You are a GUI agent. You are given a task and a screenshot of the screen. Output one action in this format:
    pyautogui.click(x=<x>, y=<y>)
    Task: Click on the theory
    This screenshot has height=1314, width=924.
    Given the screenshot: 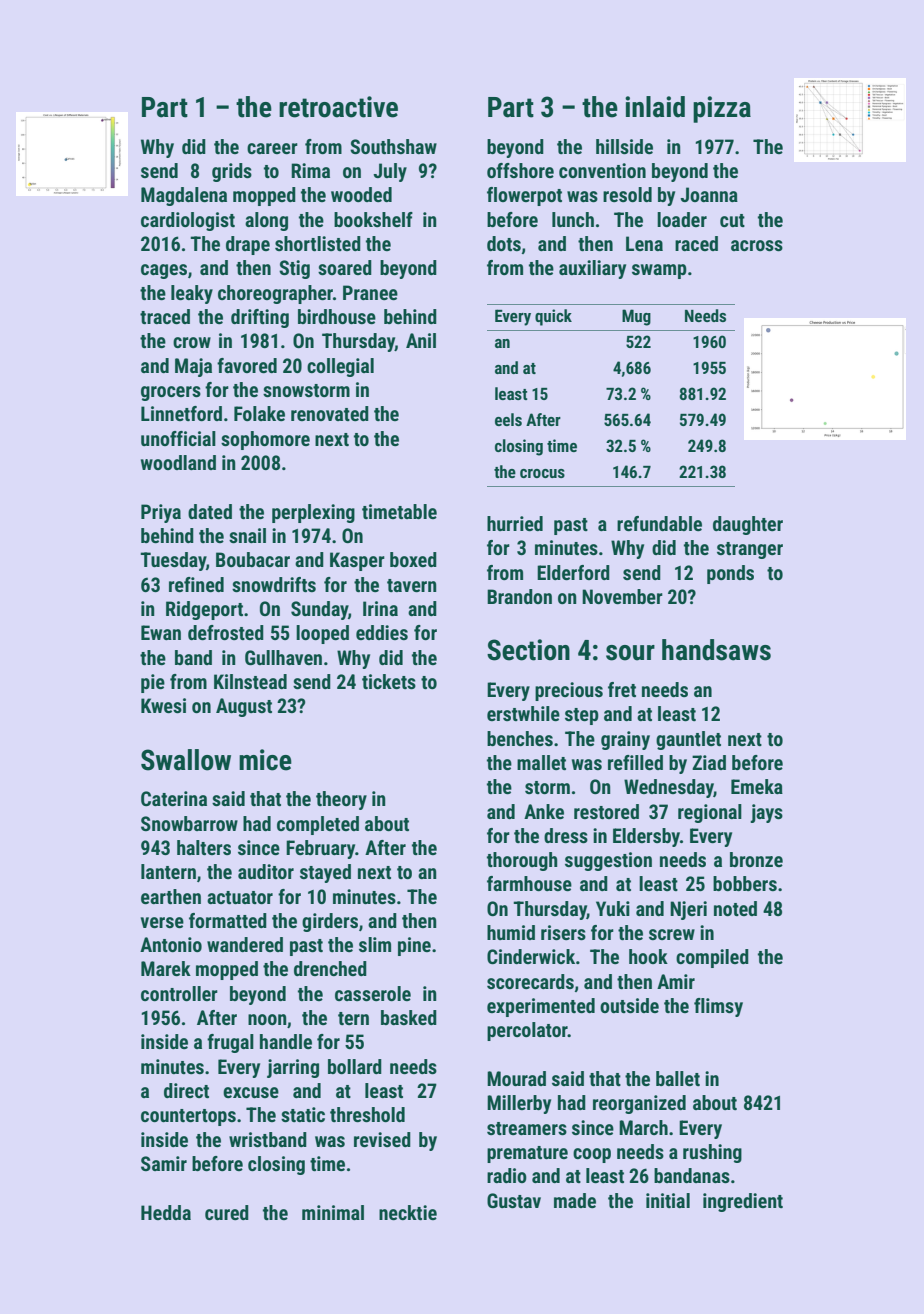 What is the action you would take?
    pyautogui.click(x=341, y=800)
